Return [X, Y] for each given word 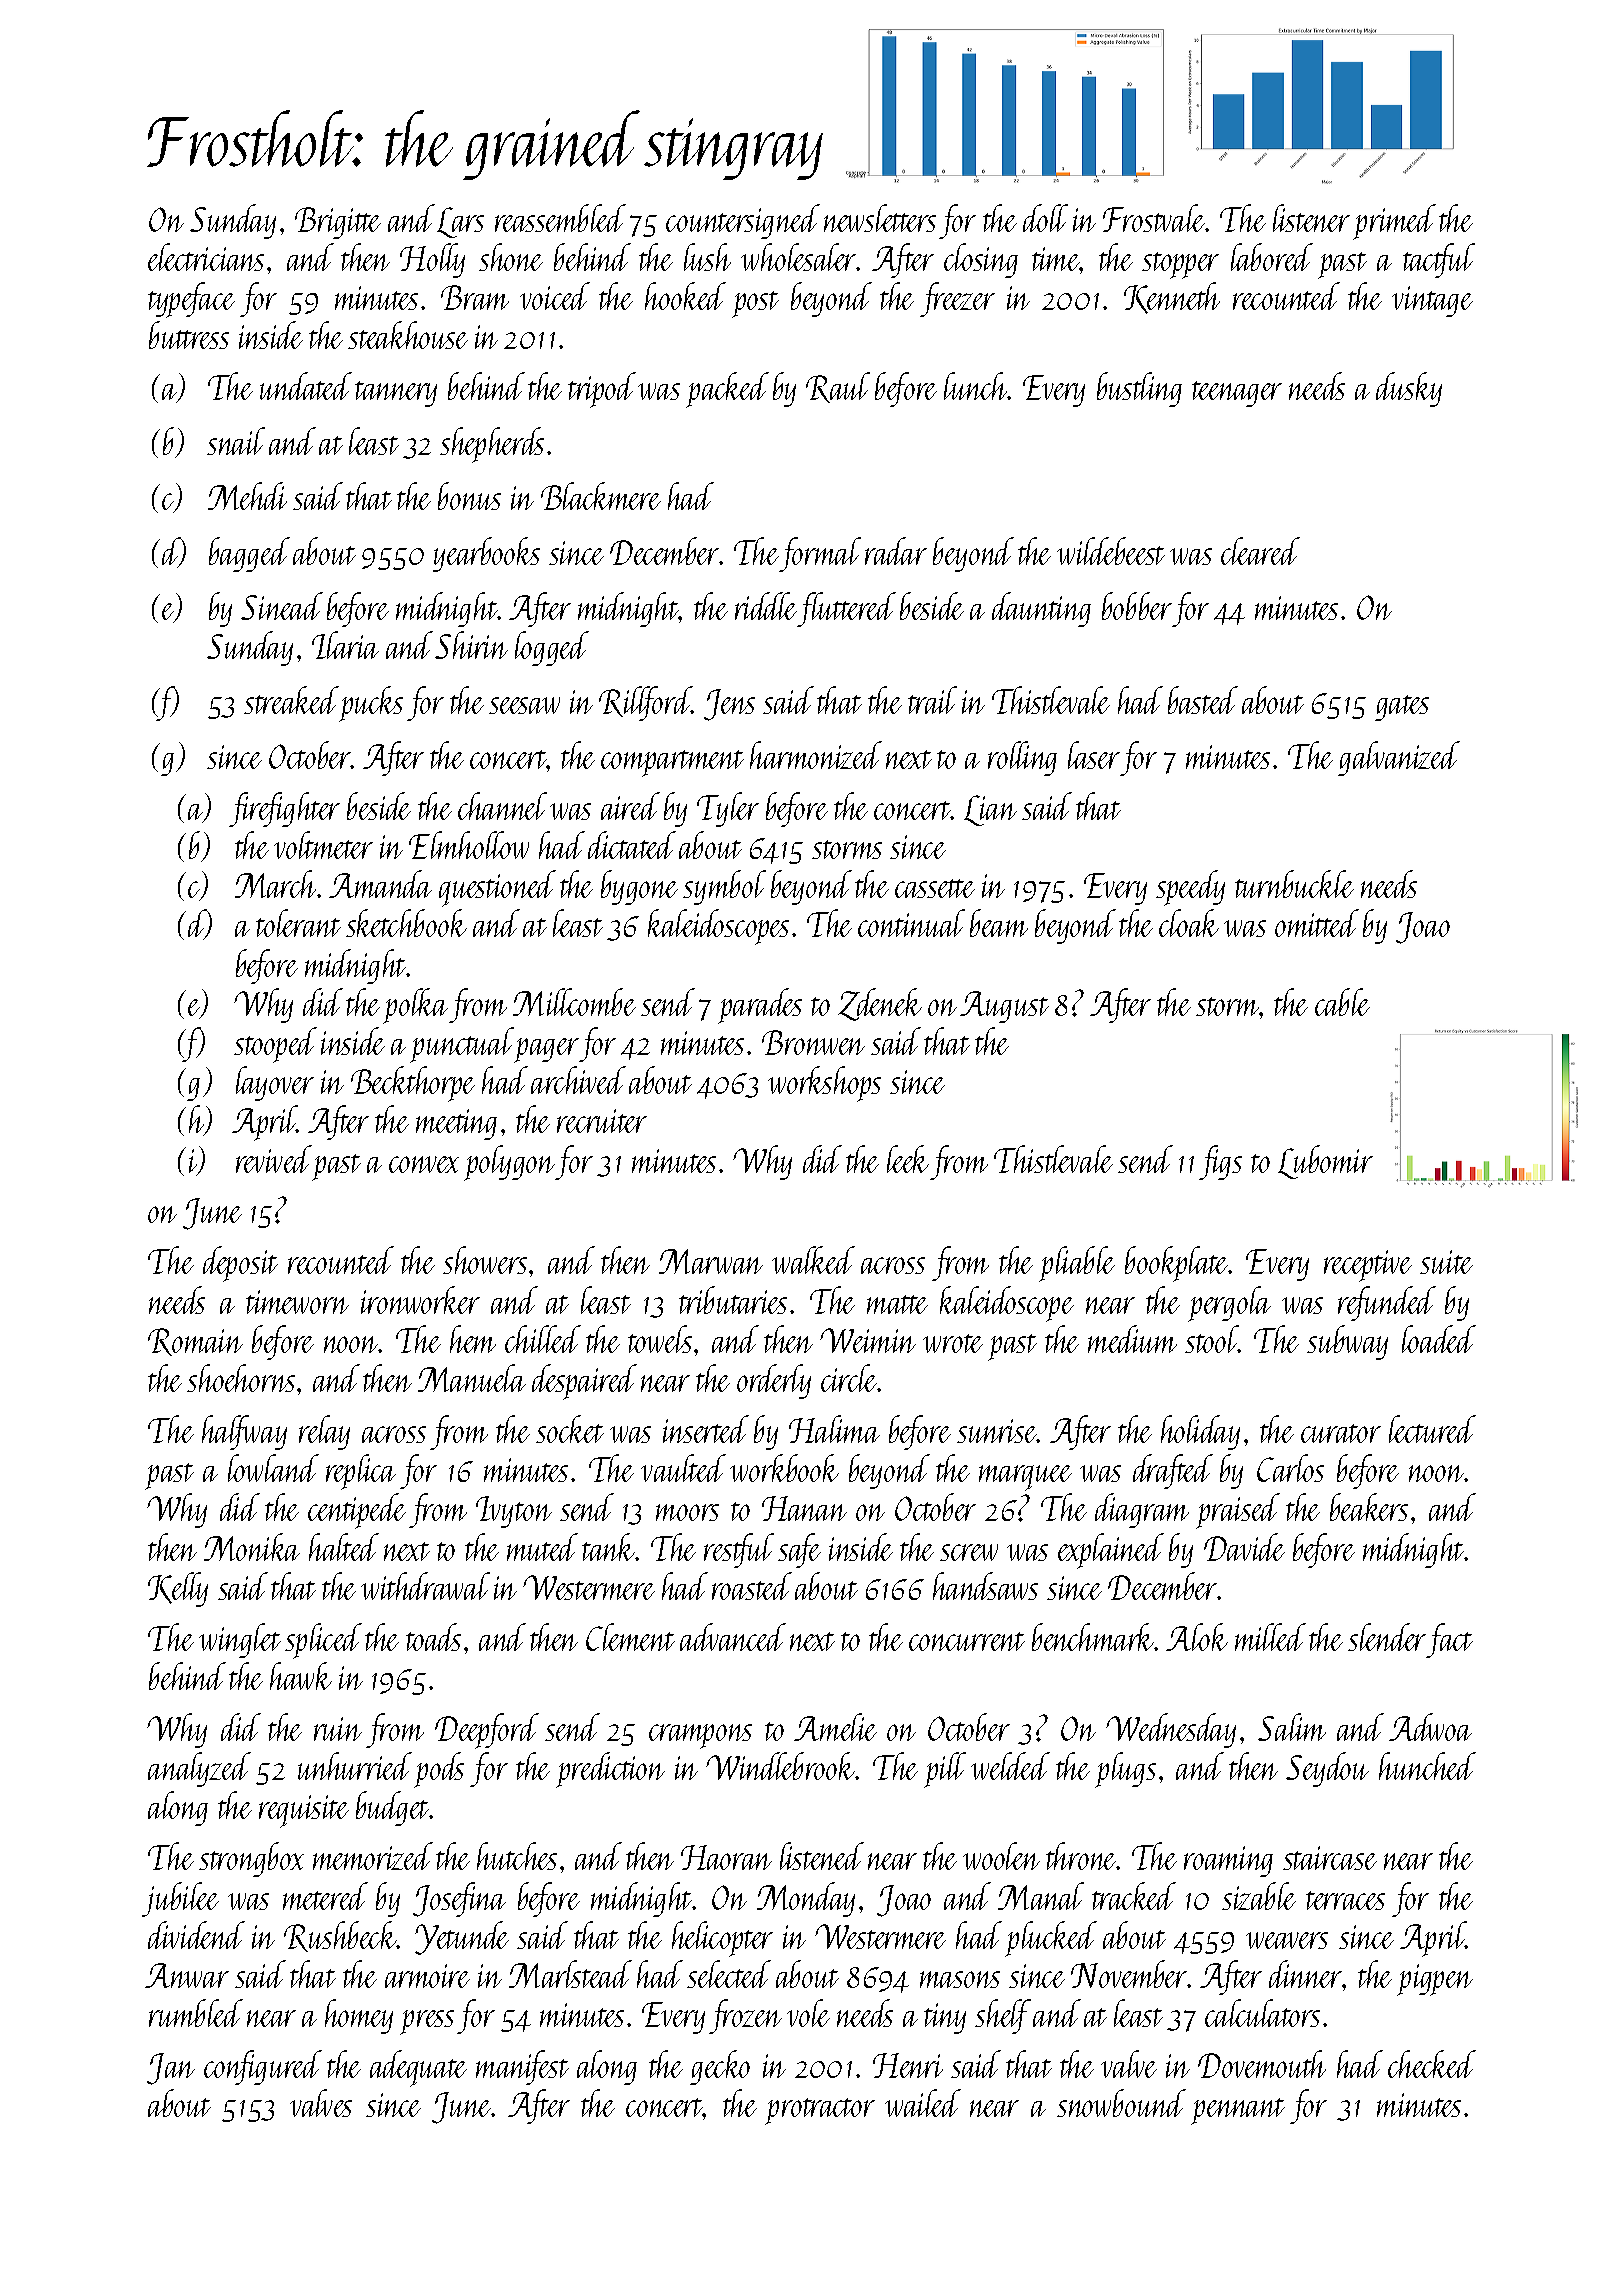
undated [306, 386]
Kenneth [1172, 298]
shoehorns [241, 1378]
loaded [1439, 1339]
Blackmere [601, 496]
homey [359, 2016]
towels [660, 1339]
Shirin [471, 645]
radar [896, 551]
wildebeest [1111, 551]
